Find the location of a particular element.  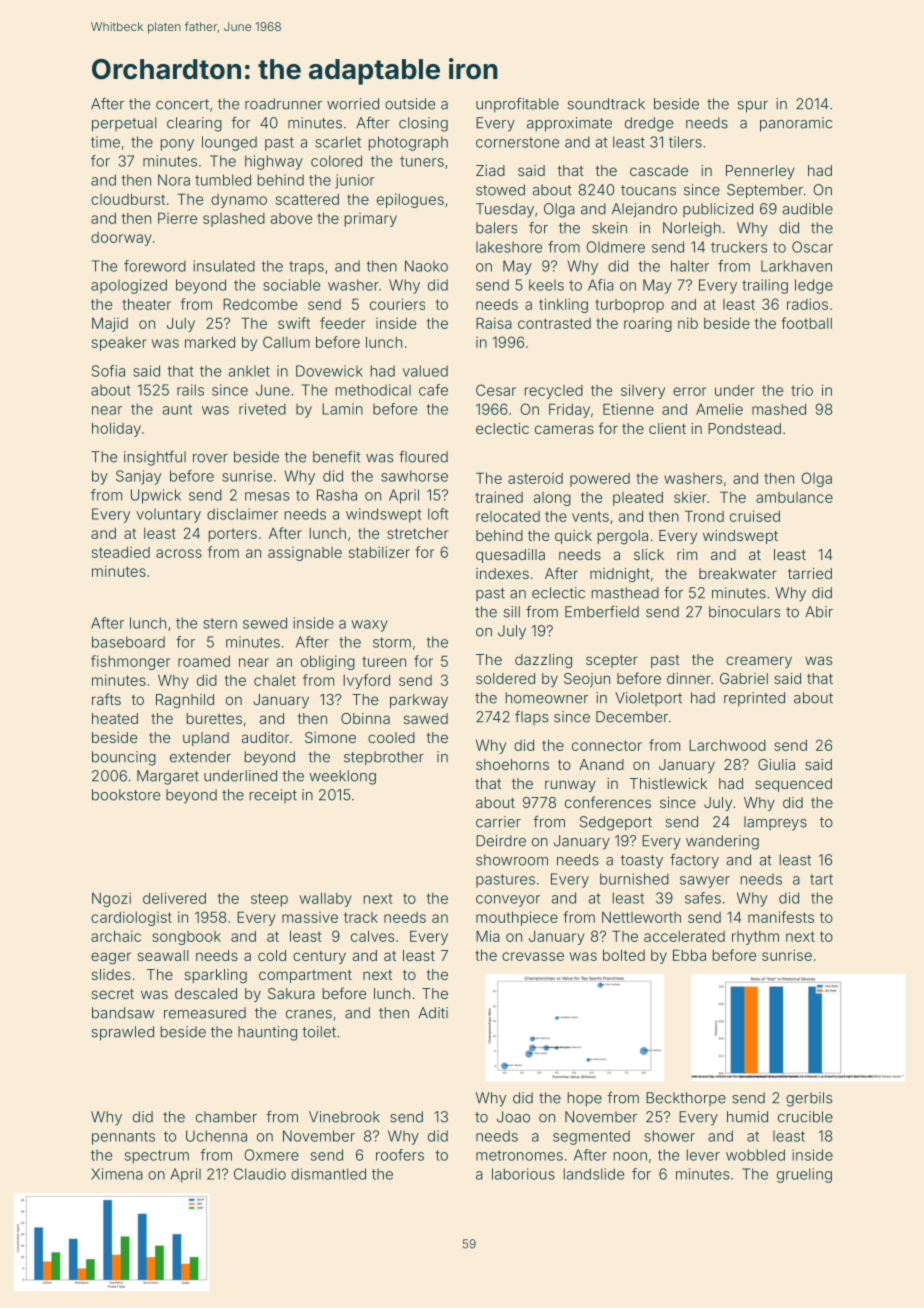

crevasse is located at coordinates (533, 956).
